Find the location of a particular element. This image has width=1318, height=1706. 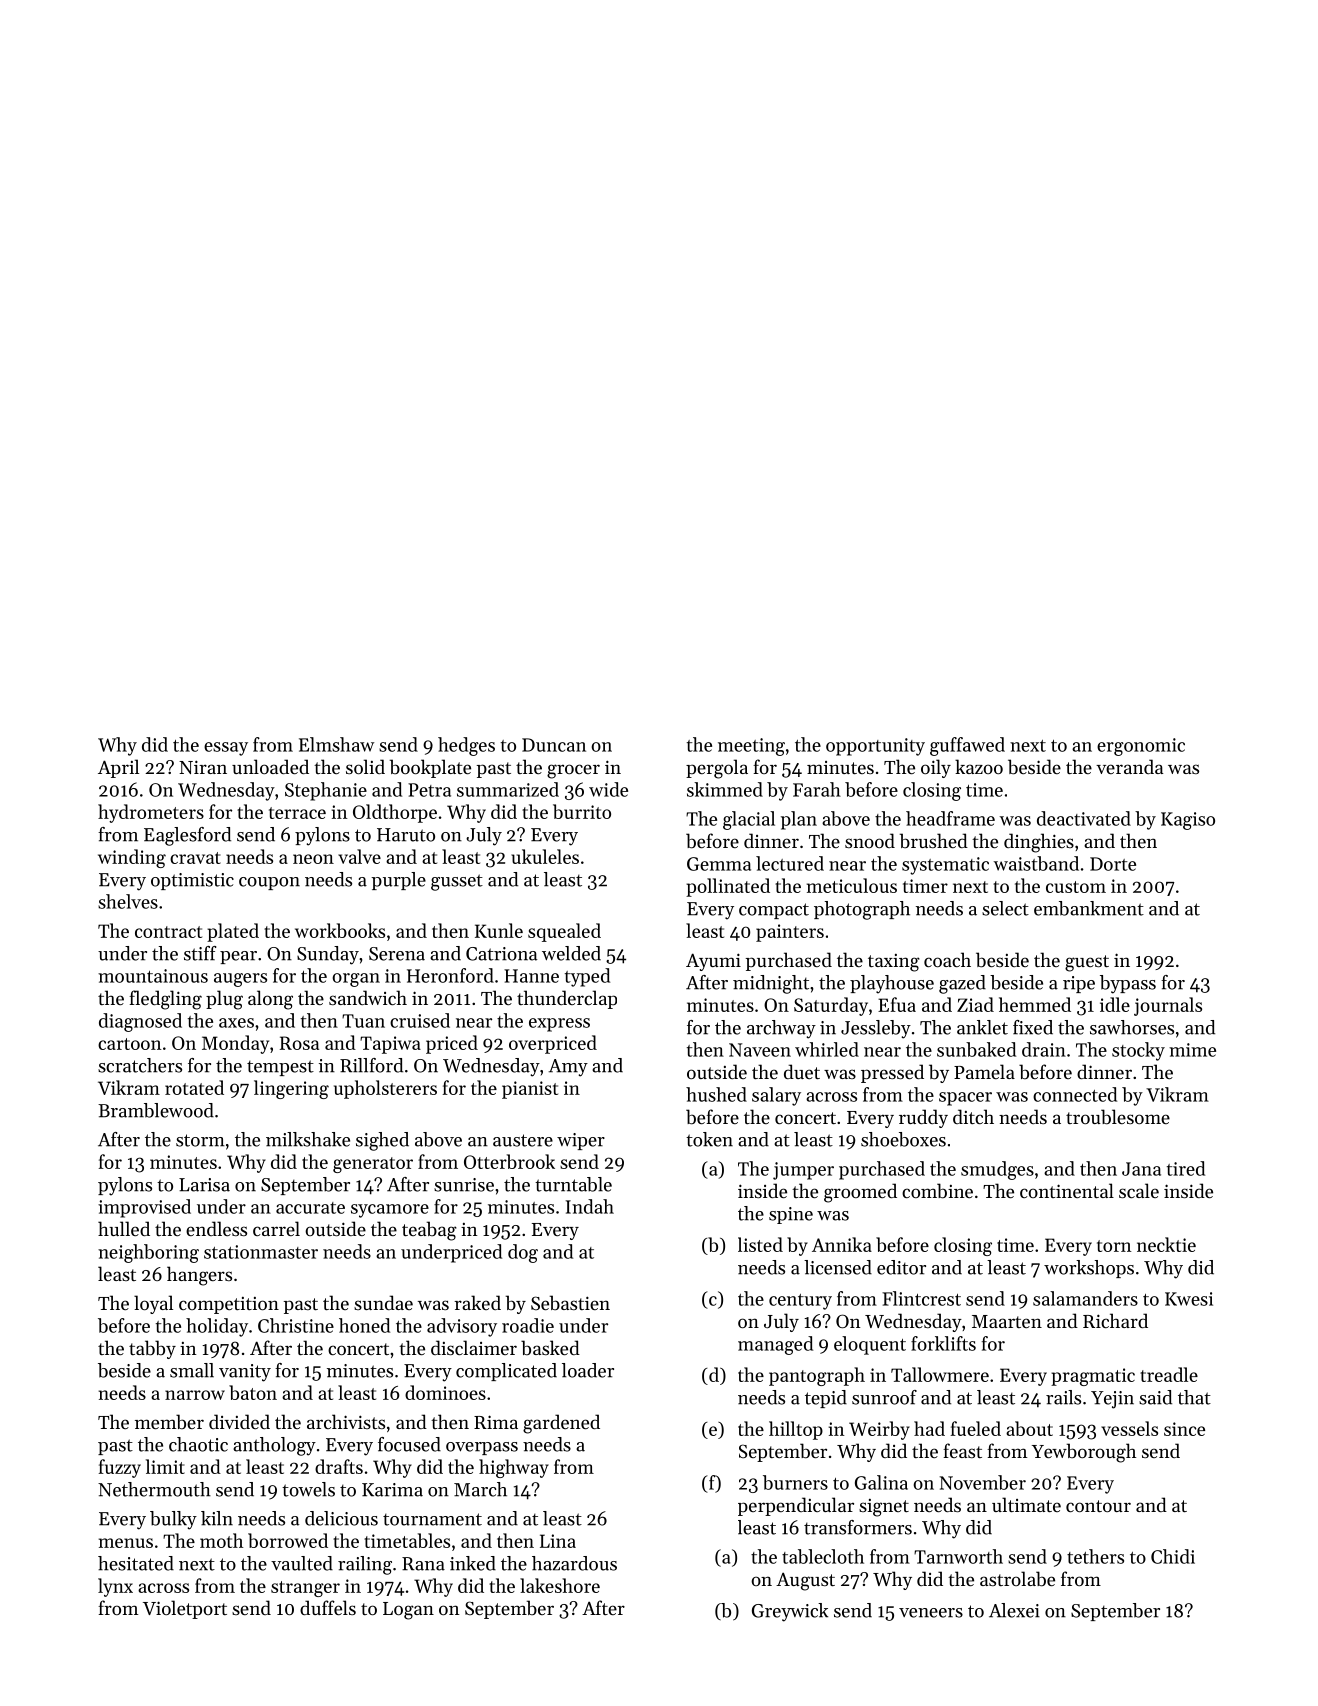

winding is located at coordinates (132, 858).
